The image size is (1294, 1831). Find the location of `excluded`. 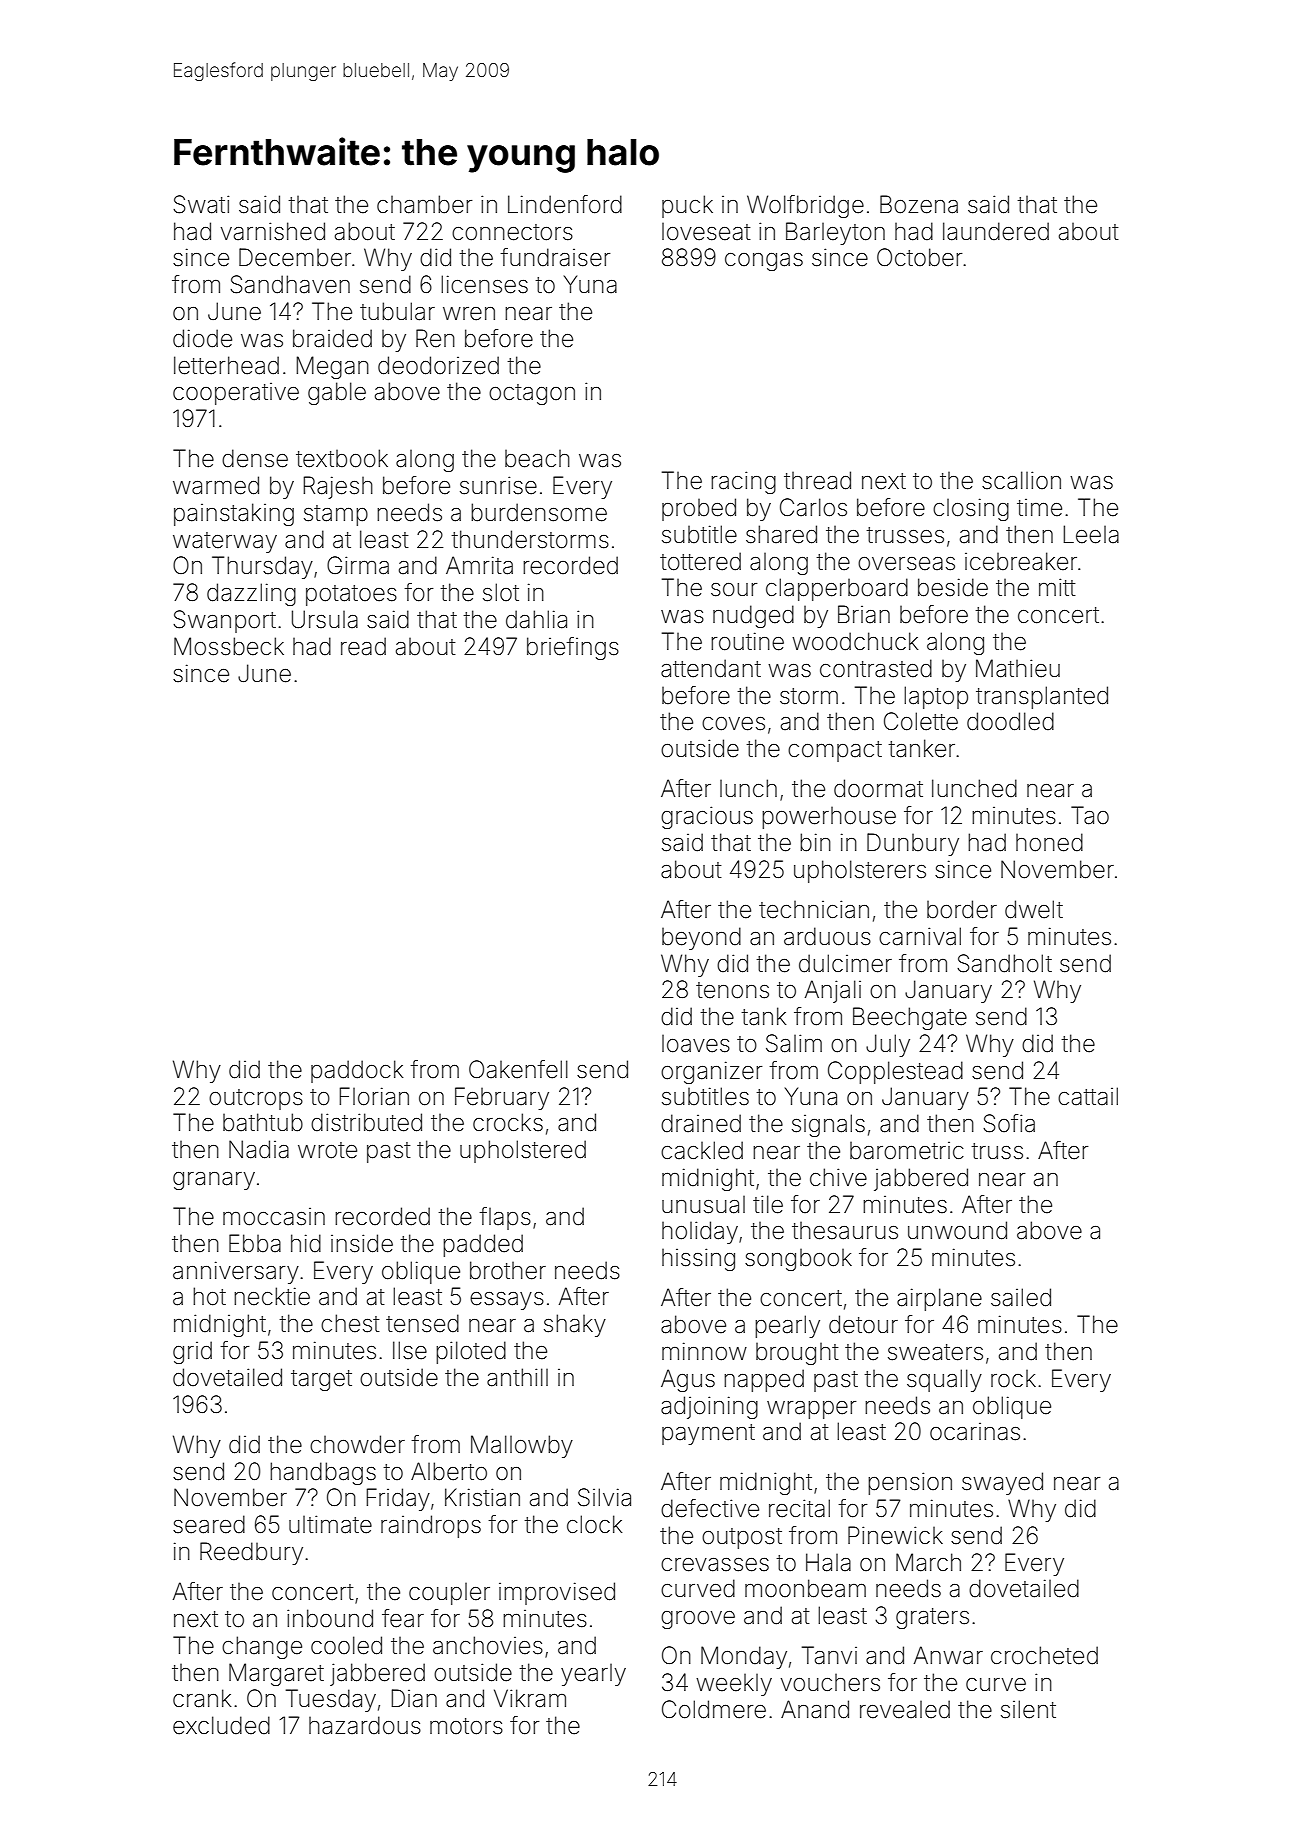

excluded is located at coordinates (221, 1725).
